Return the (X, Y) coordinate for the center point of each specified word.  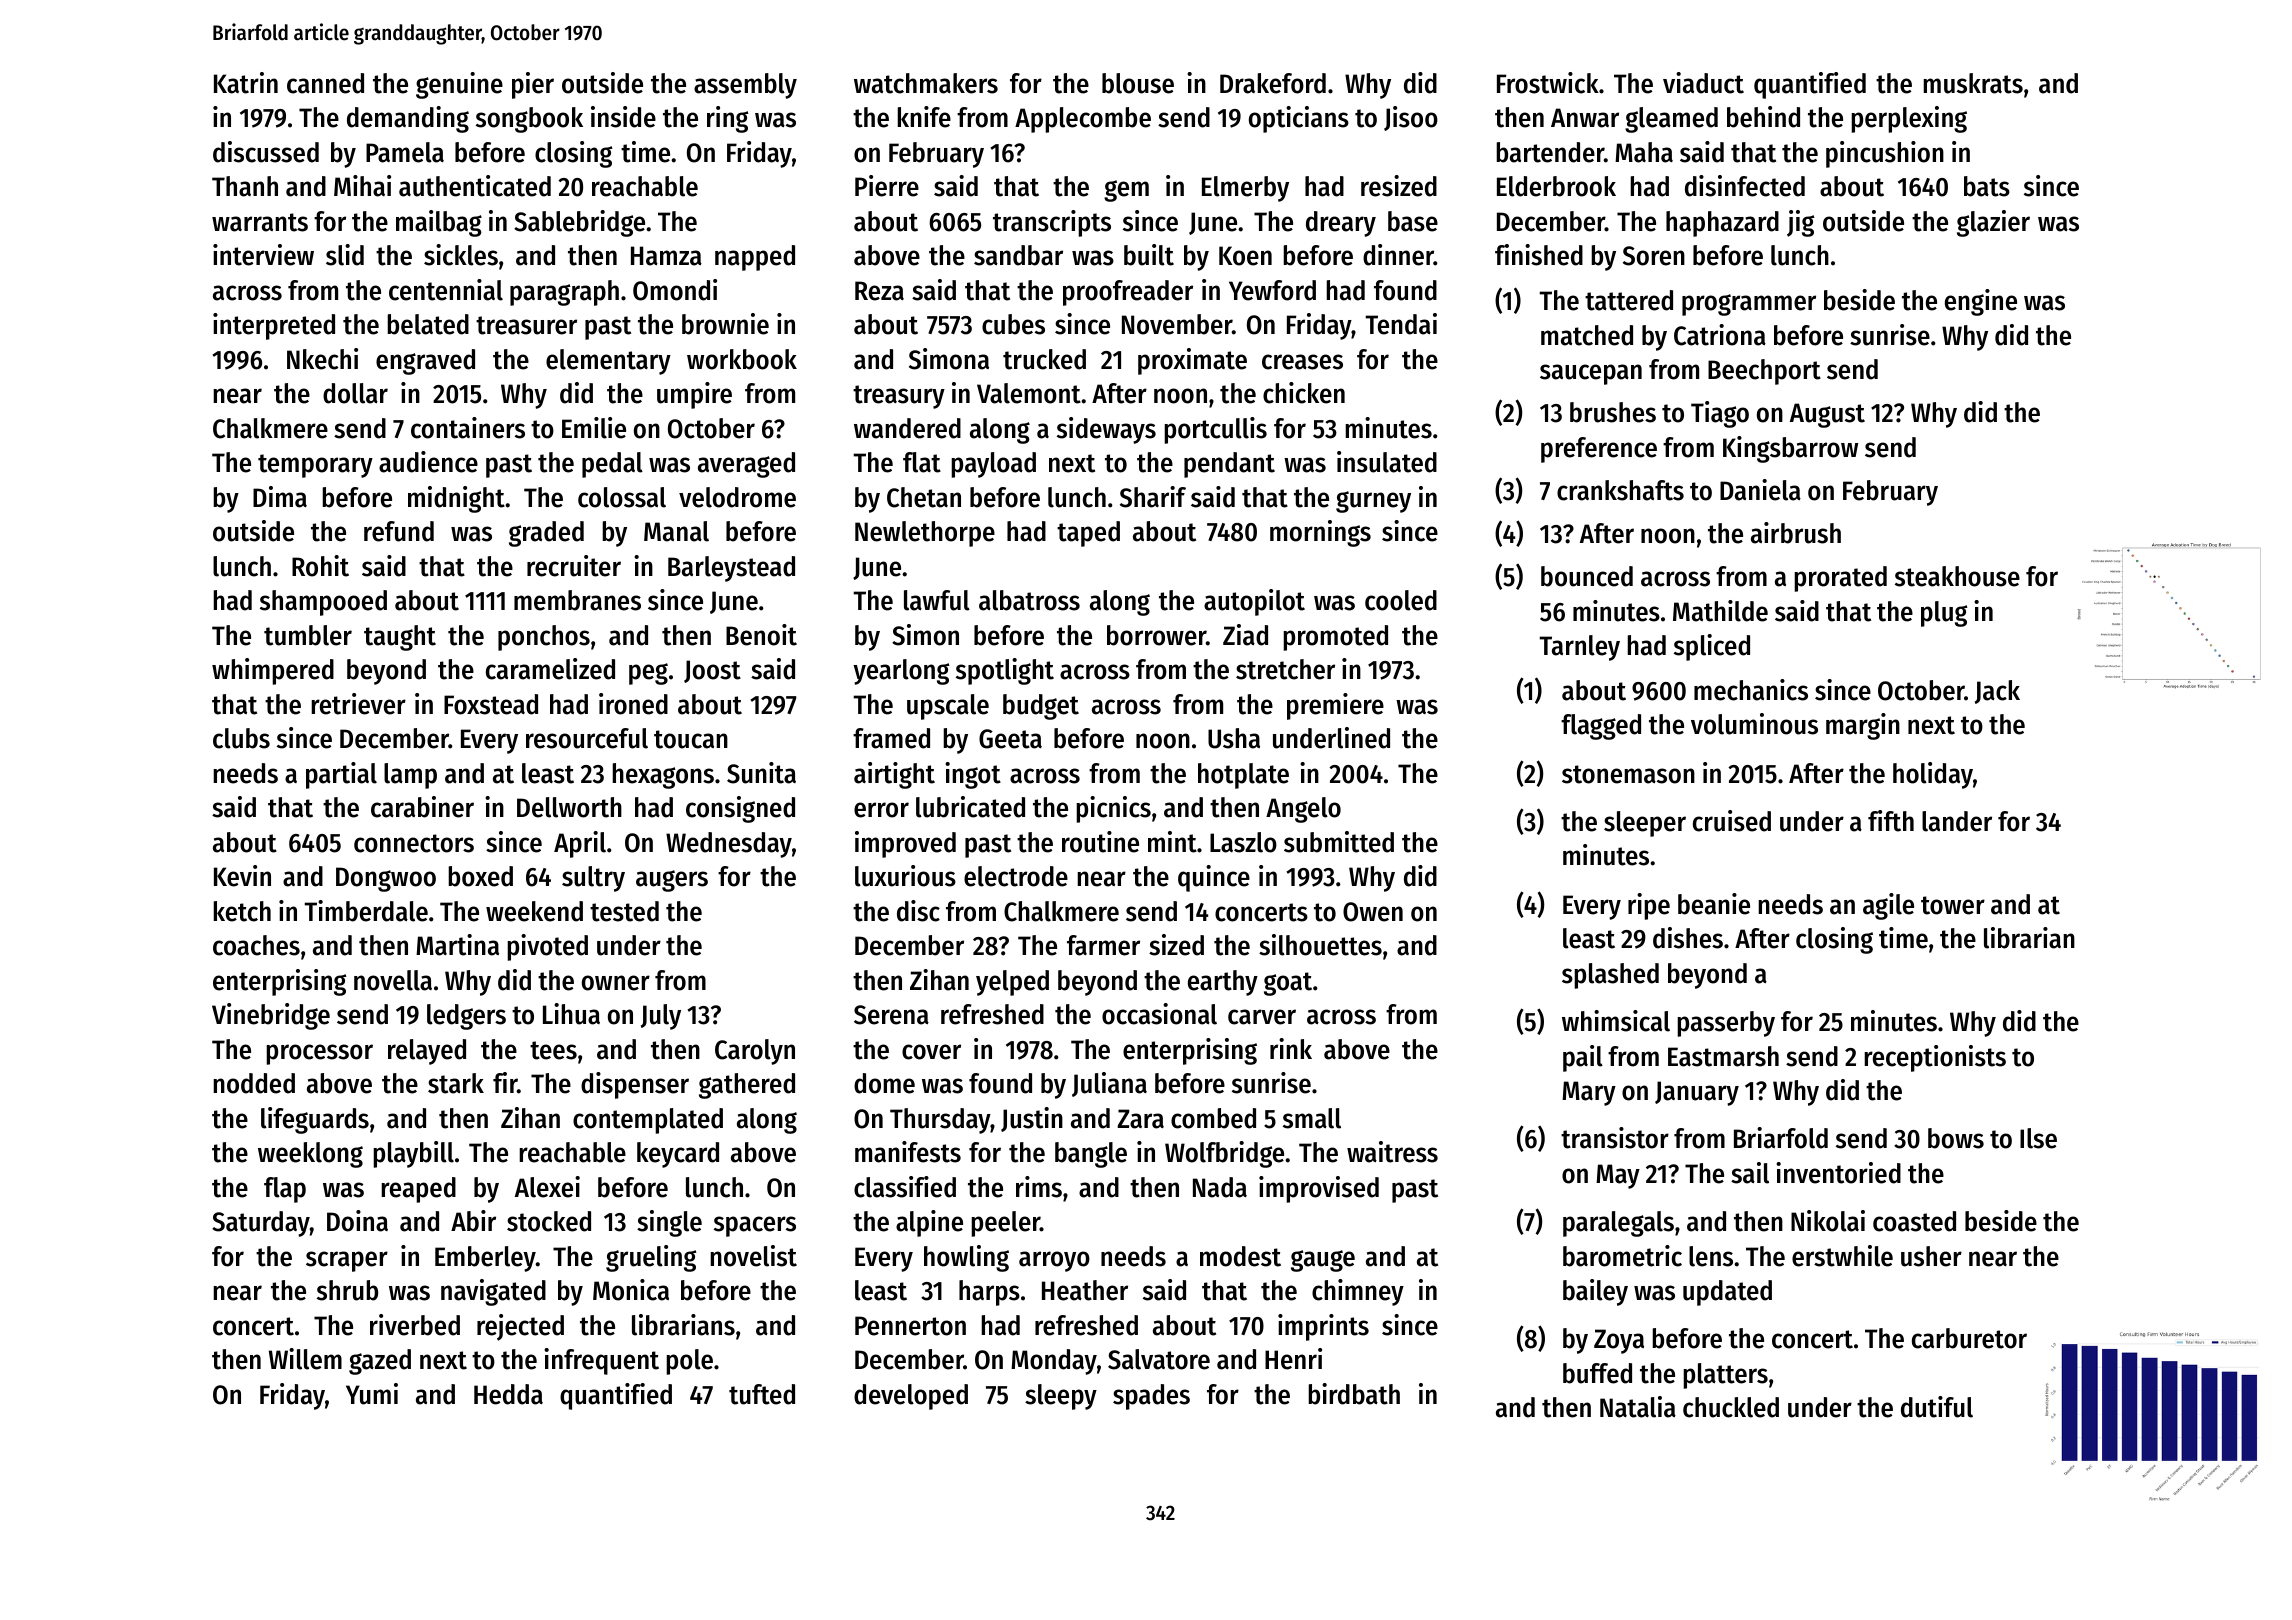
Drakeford (1273, 83)
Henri (1293, 1359)
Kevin (242, 876)
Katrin (246, 83)
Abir (473, 1221)
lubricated (970, 807)
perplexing (1909, 119)
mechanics (1751, 690)
